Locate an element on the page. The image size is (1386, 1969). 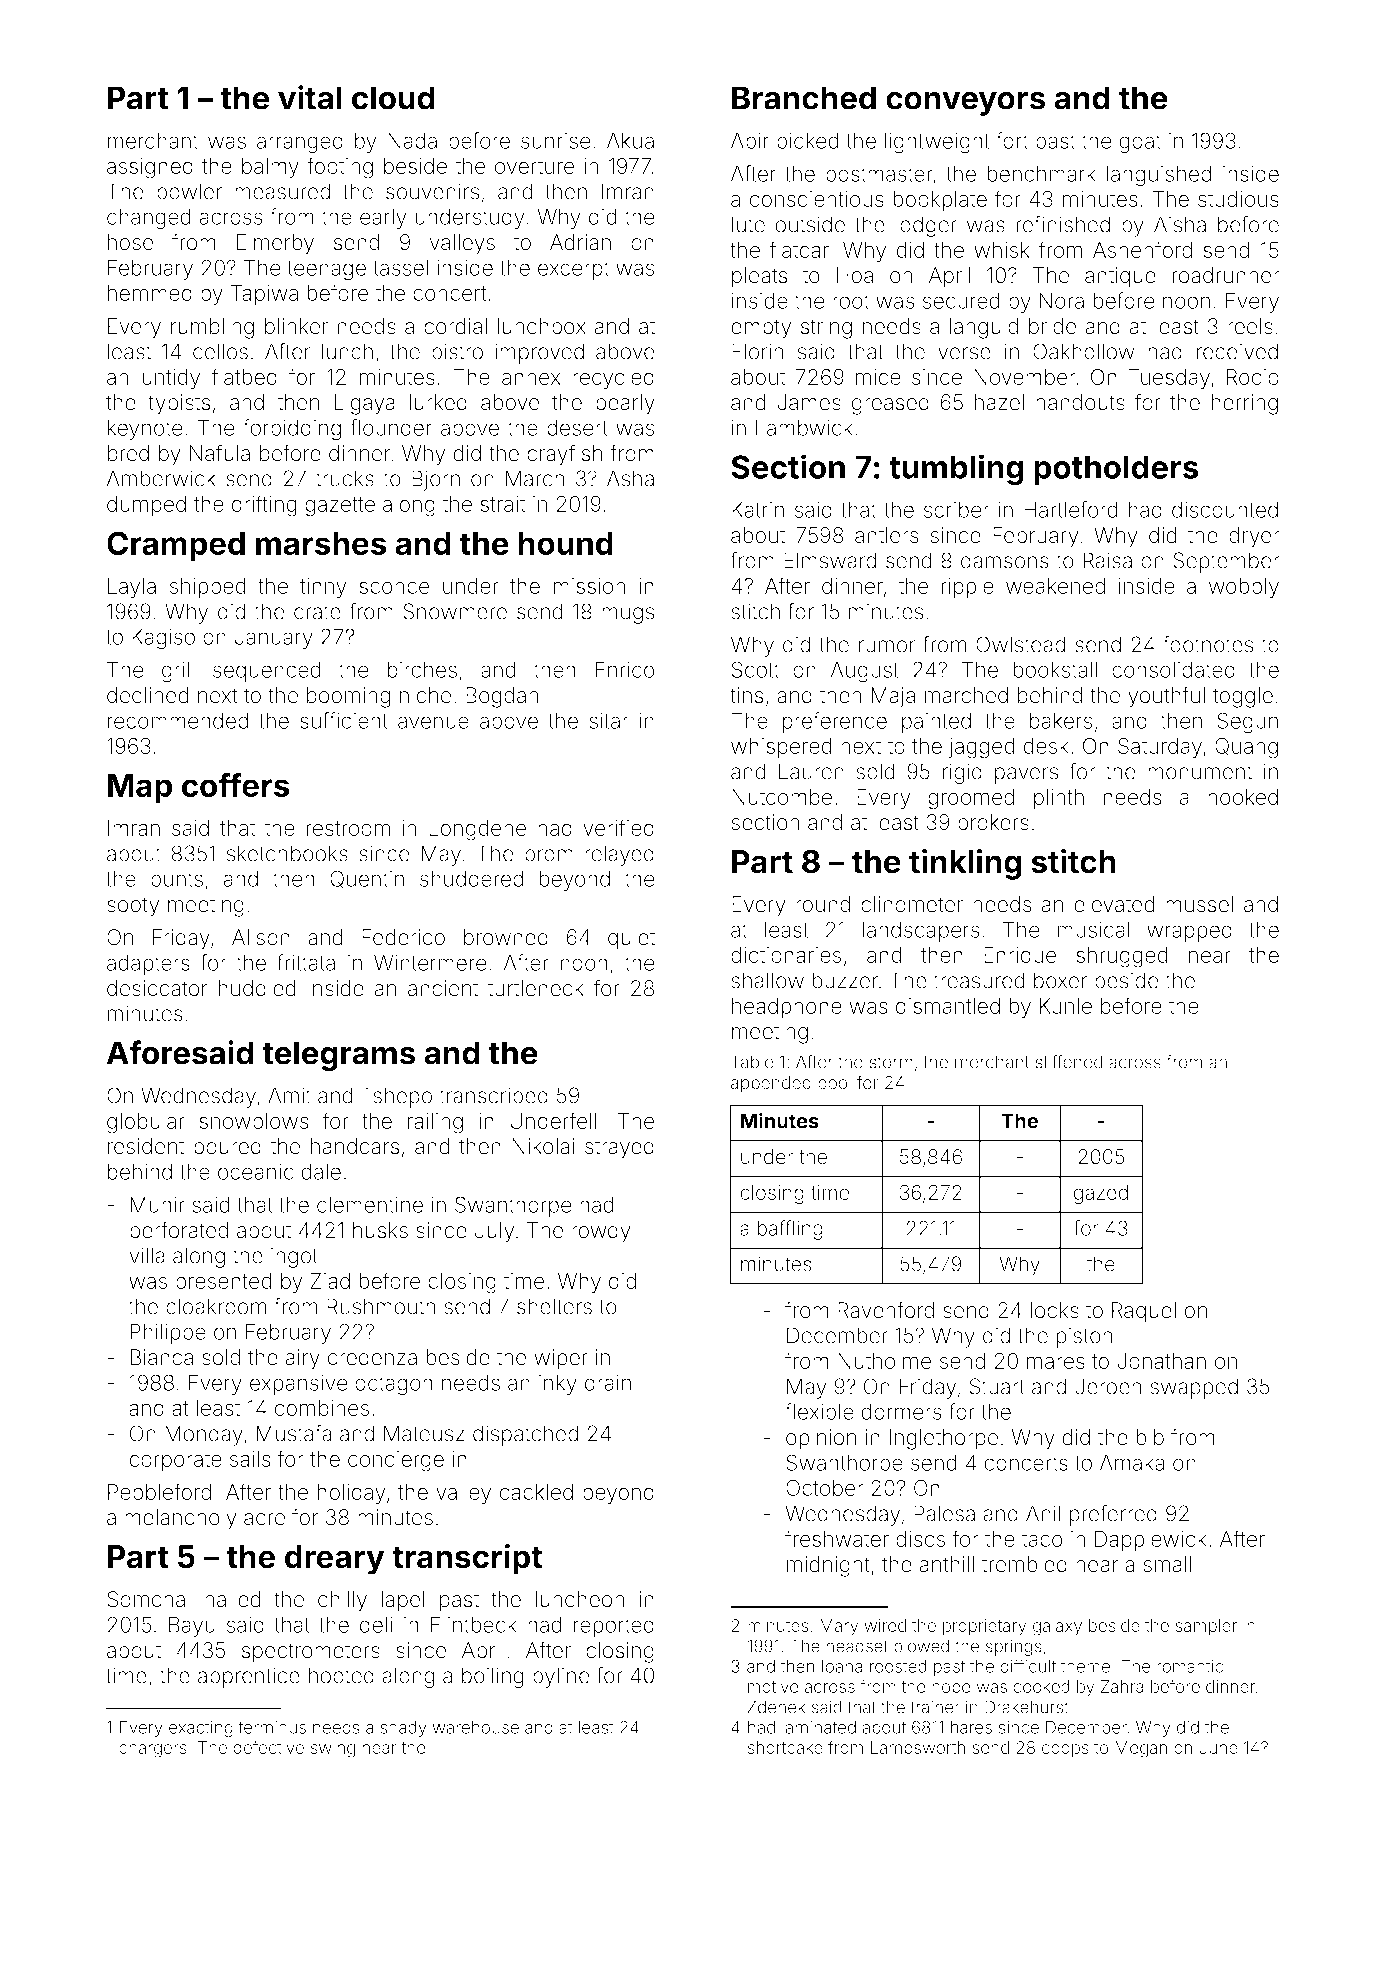
Jonathan is located at coordinates (1161, 1361).
